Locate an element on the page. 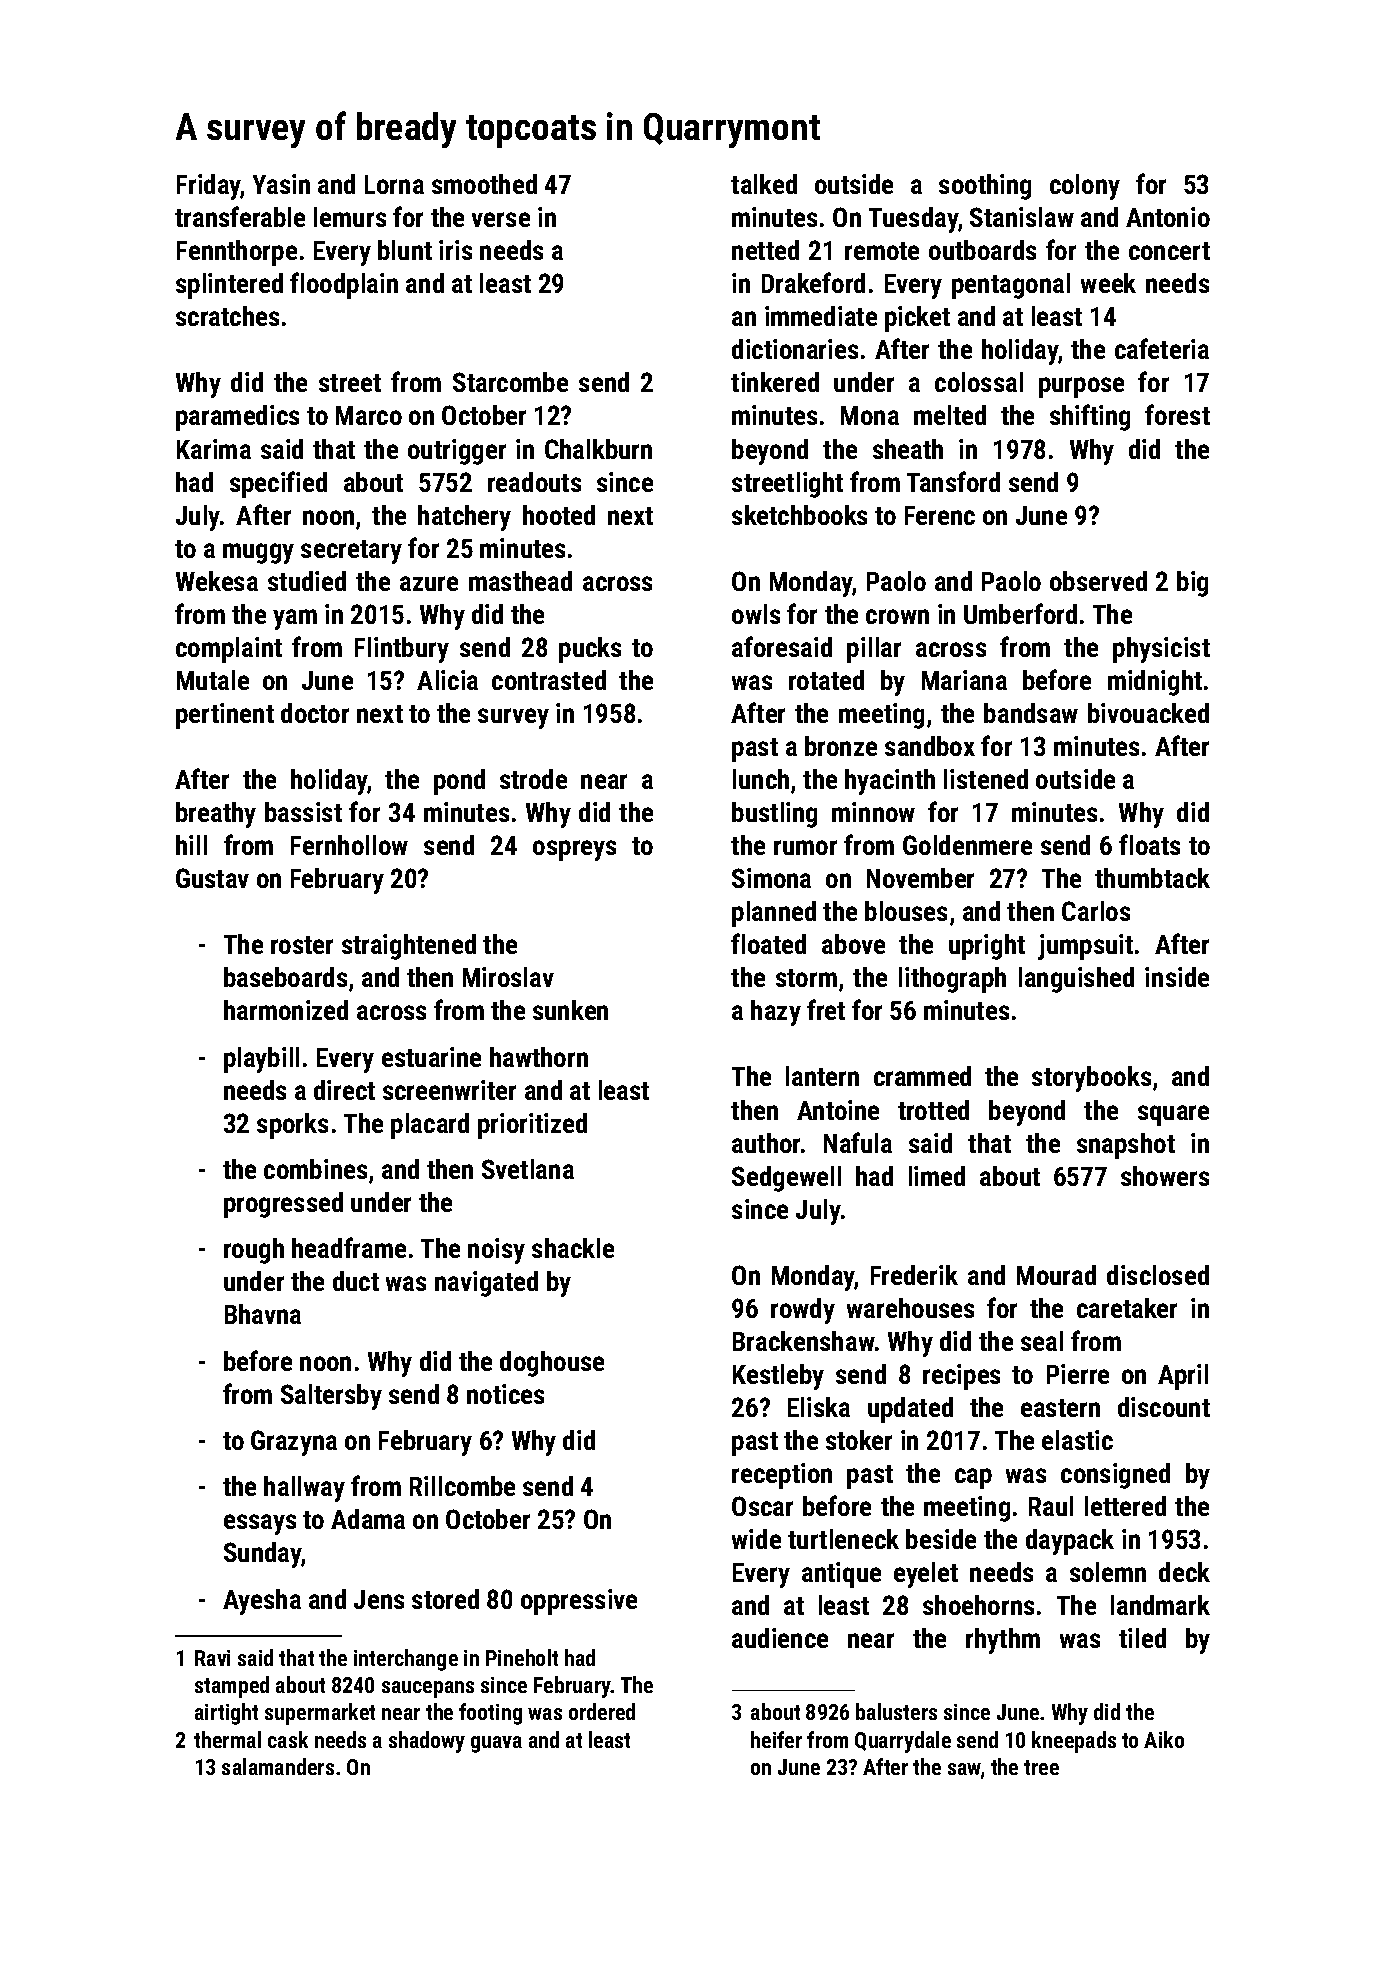  tinkered is located at coordinates (775, 382).
